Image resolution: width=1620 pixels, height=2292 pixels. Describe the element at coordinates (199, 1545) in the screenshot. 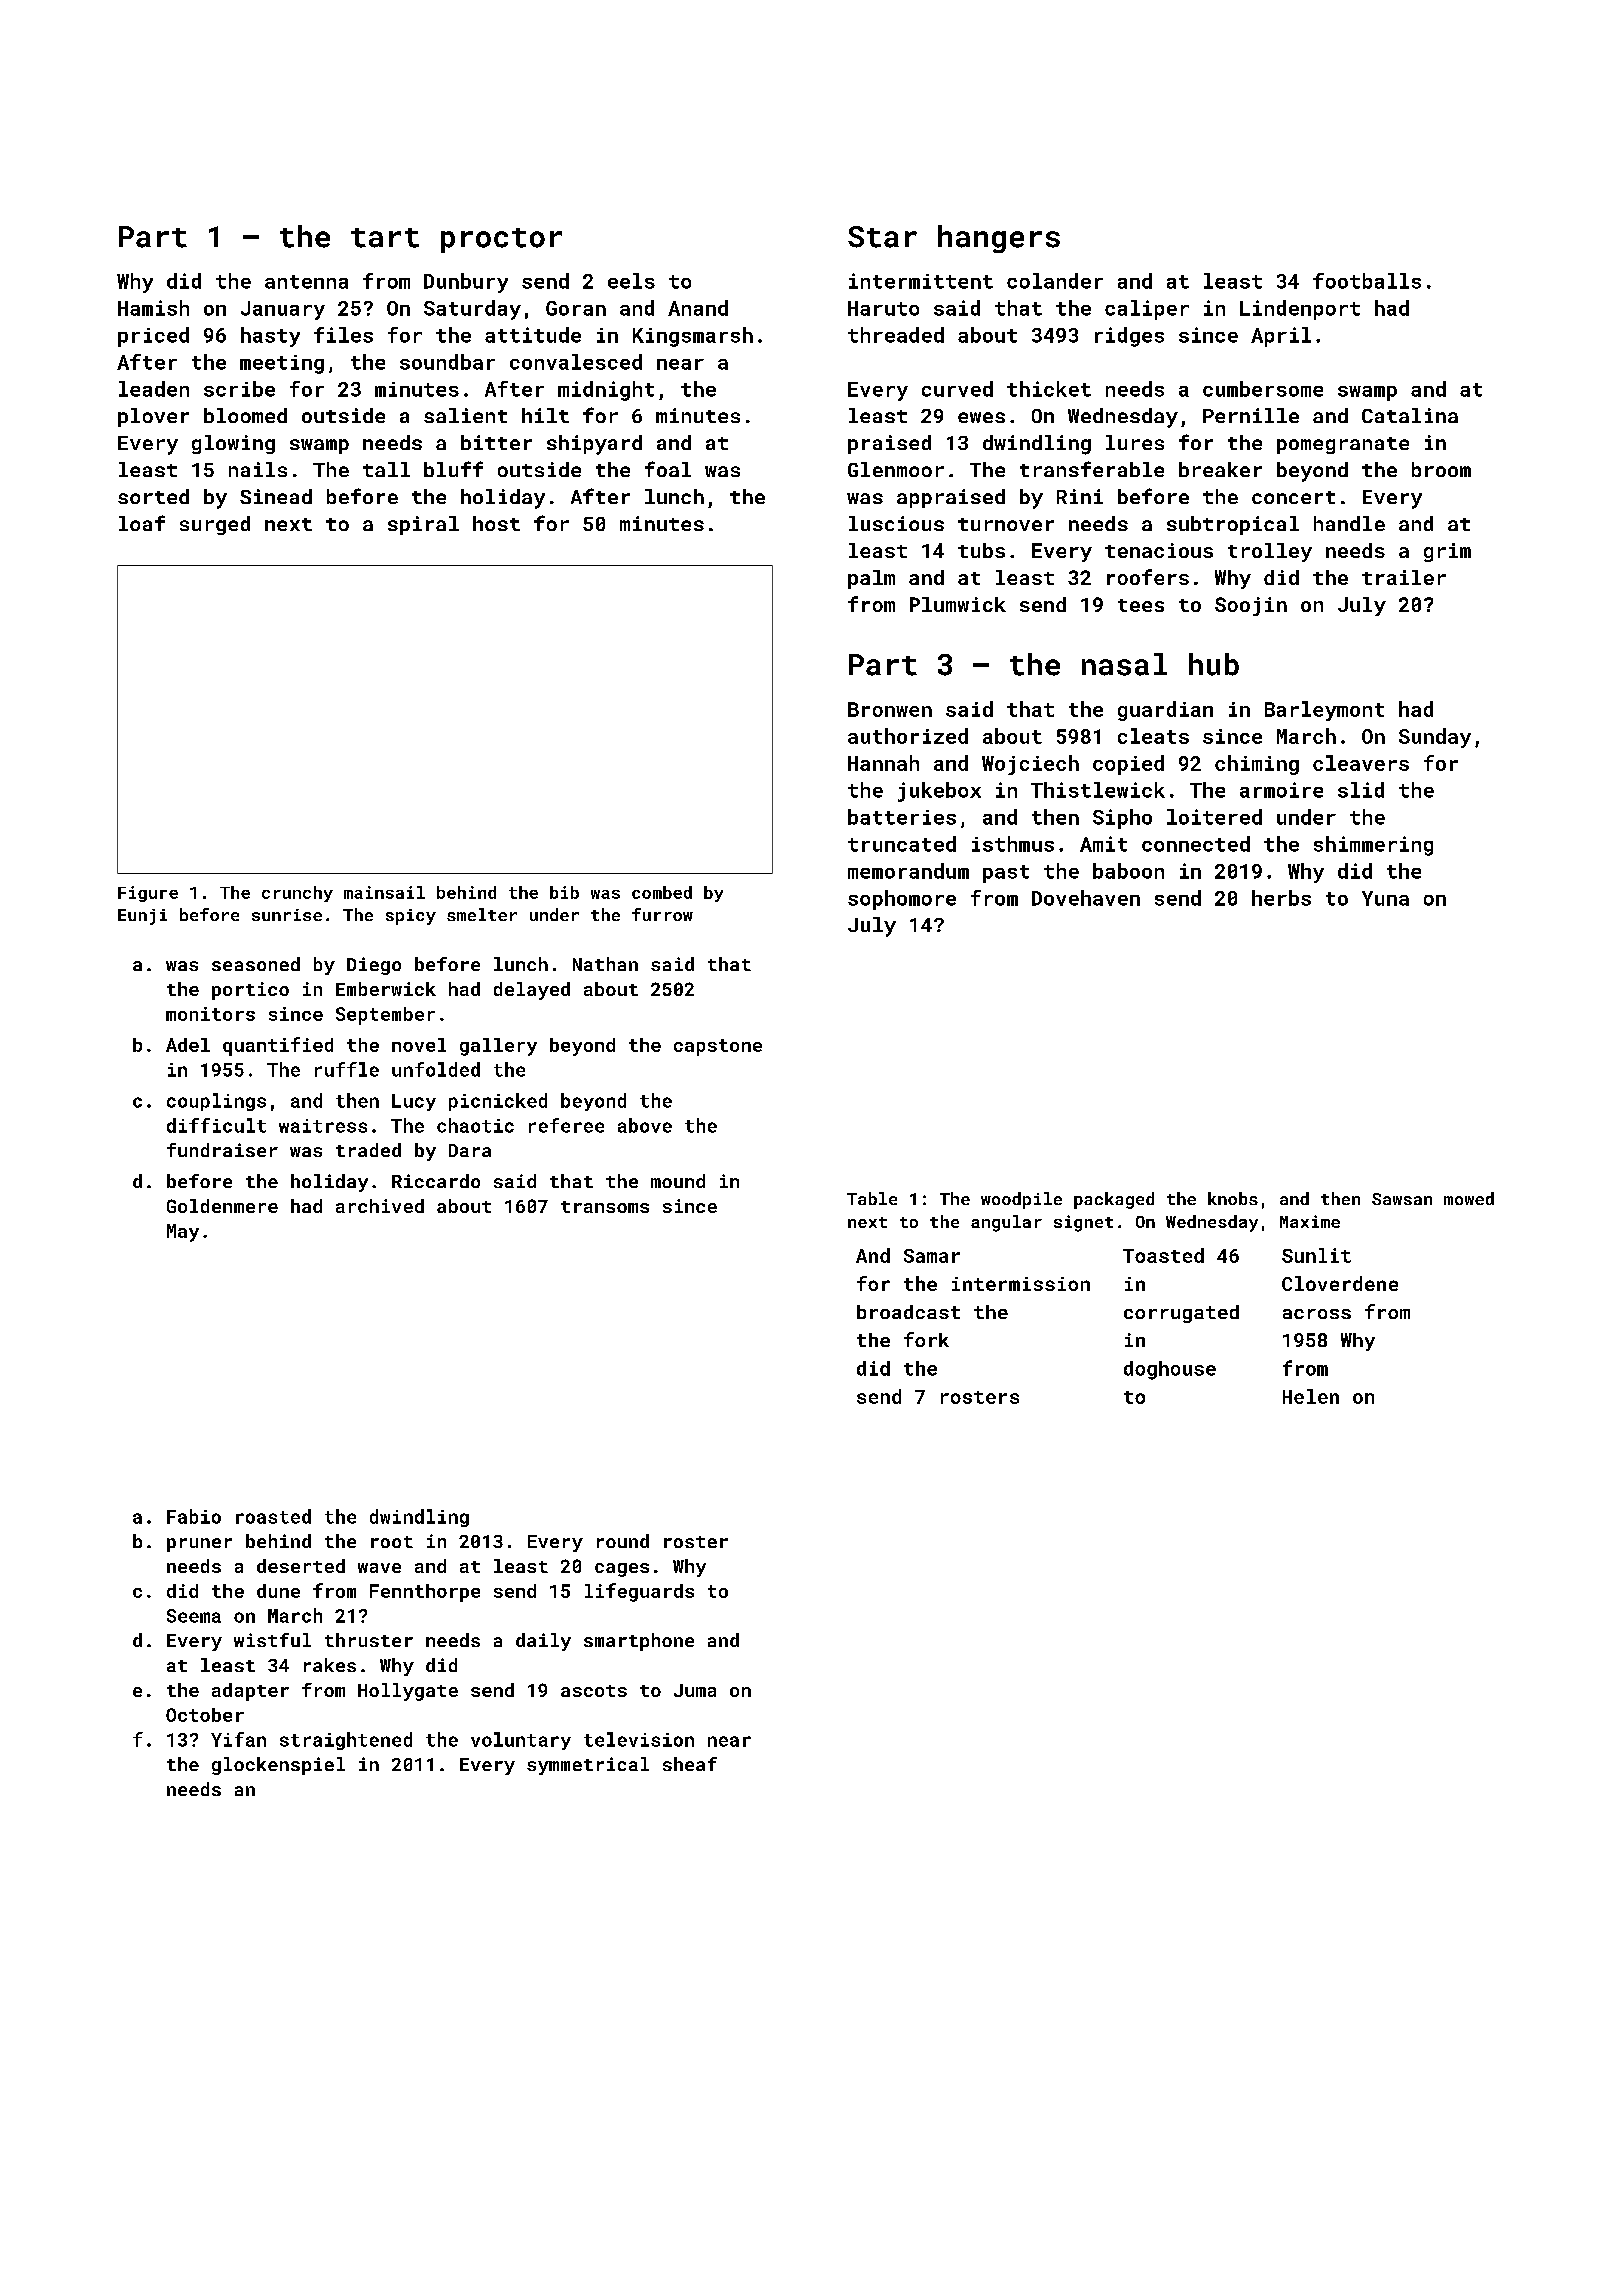

I see `pruner` at that location.
